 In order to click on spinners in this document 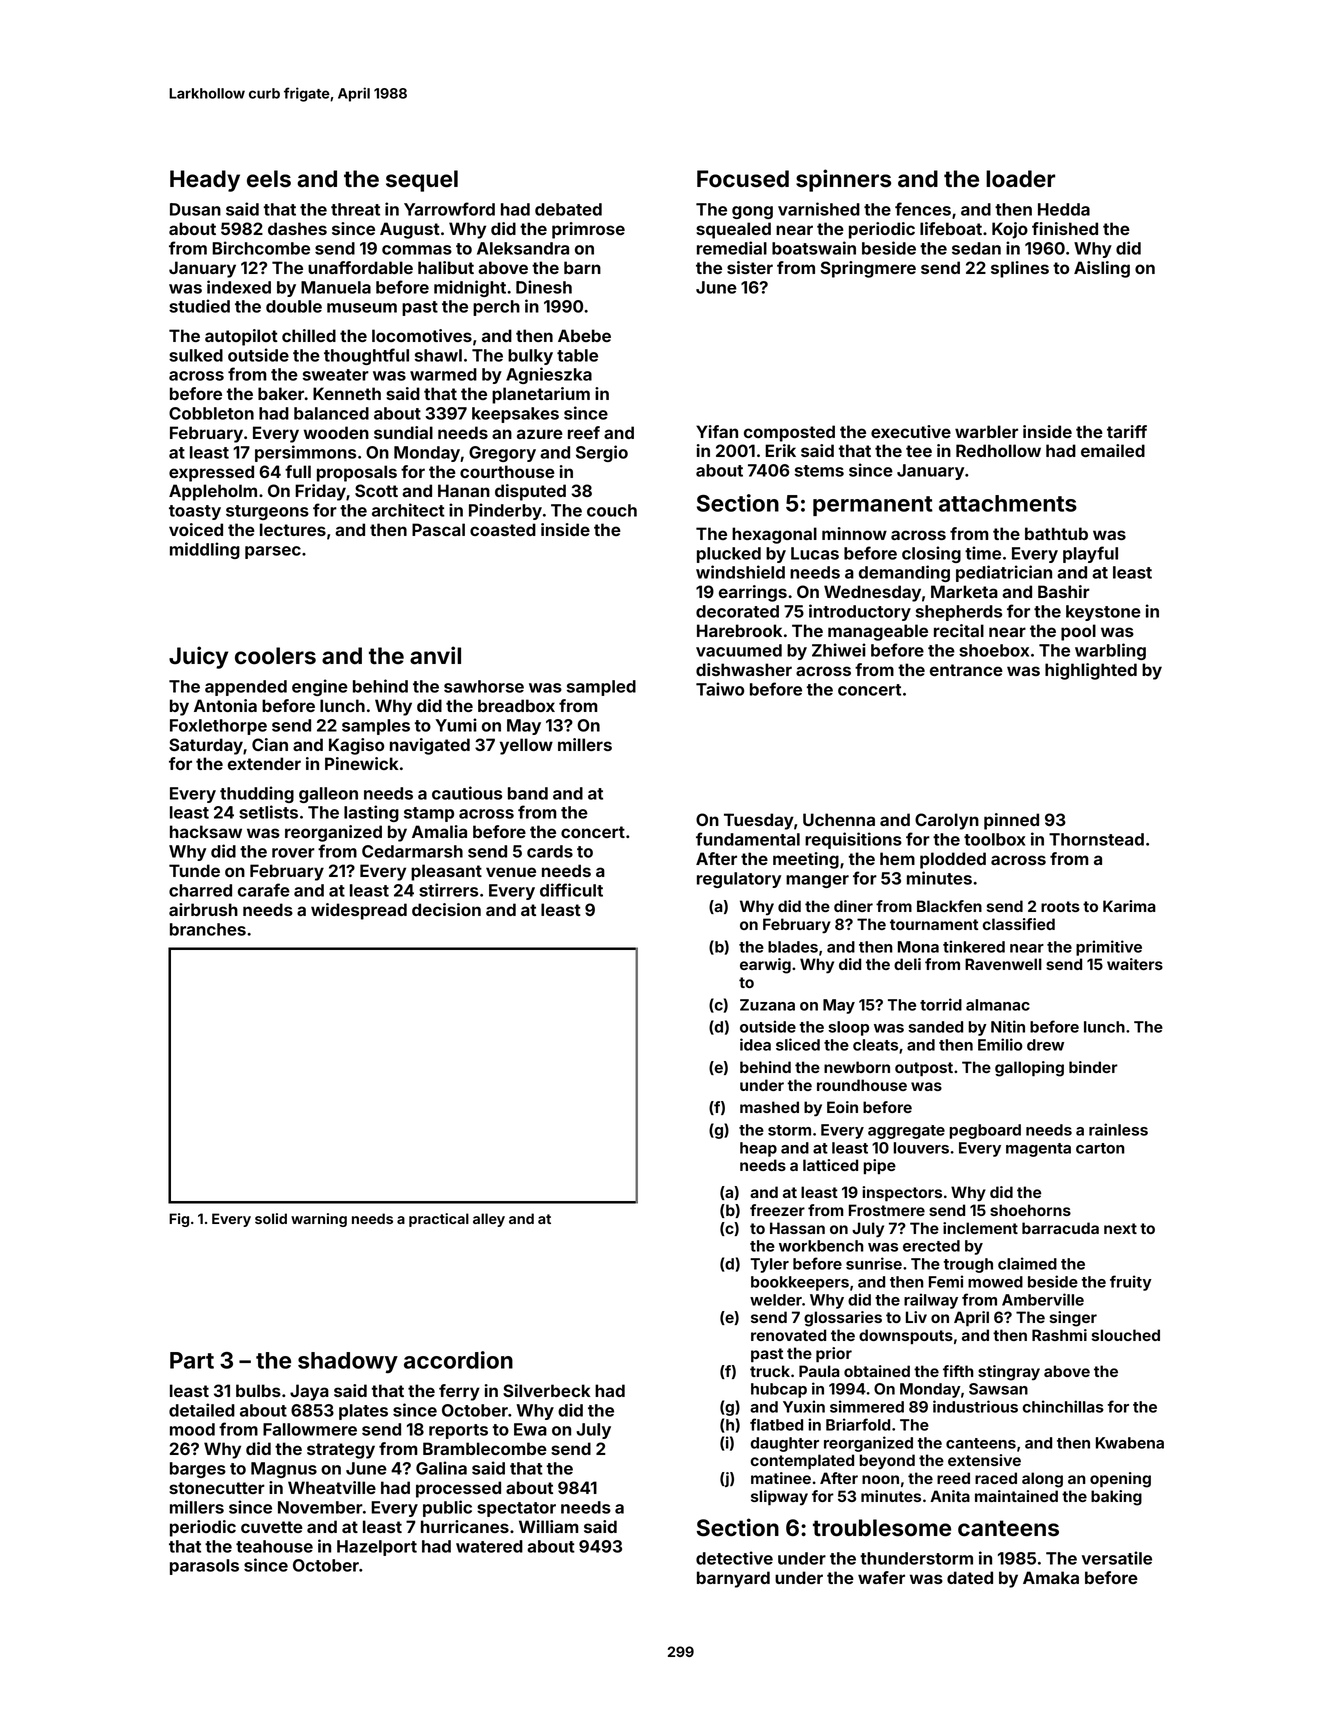, I will do `click(843, 180)`.
